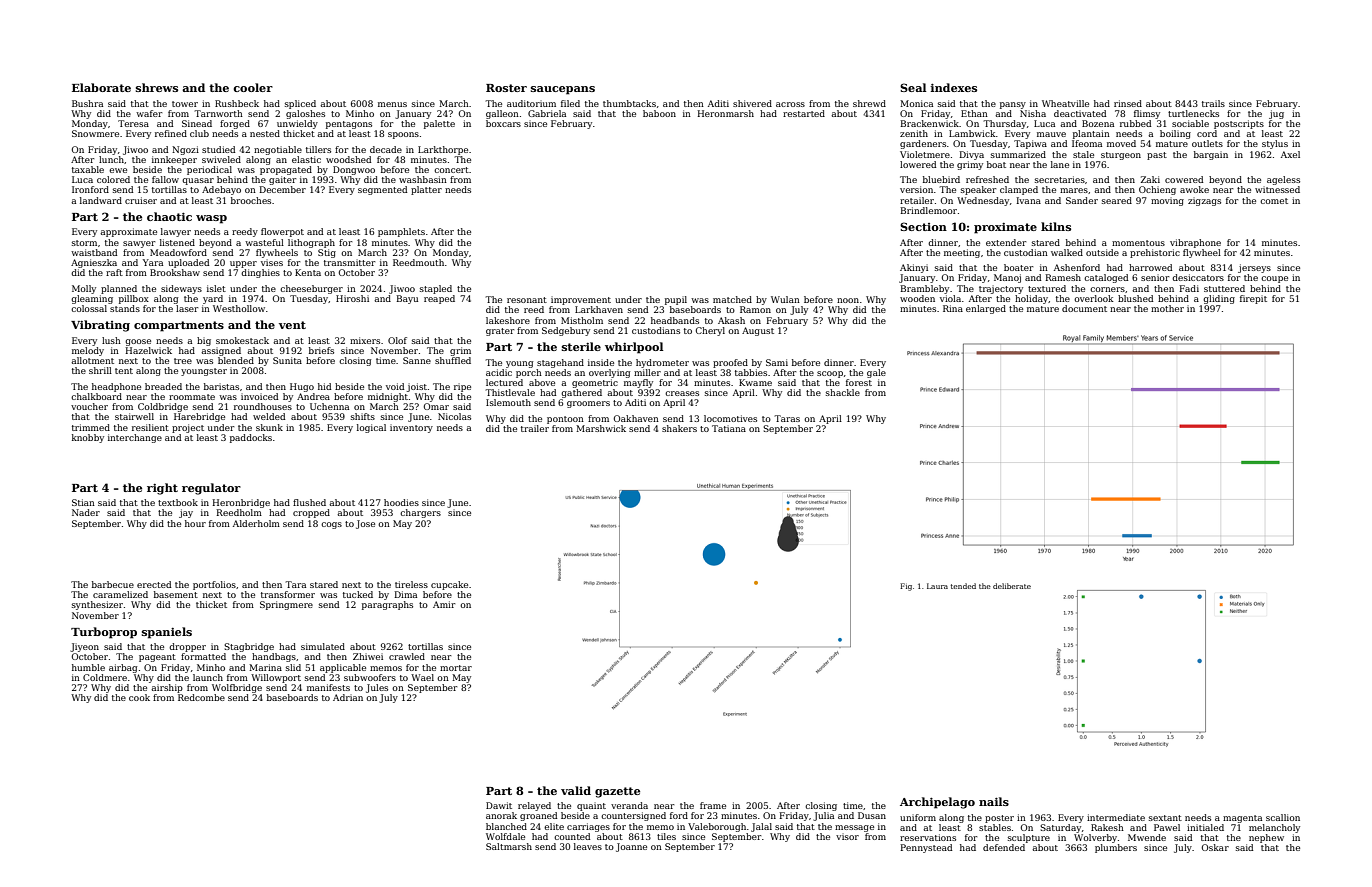  What do you see at coordinates (876, 373) in the screenshot?
I see `gale` at bounding box center [876, 373].
